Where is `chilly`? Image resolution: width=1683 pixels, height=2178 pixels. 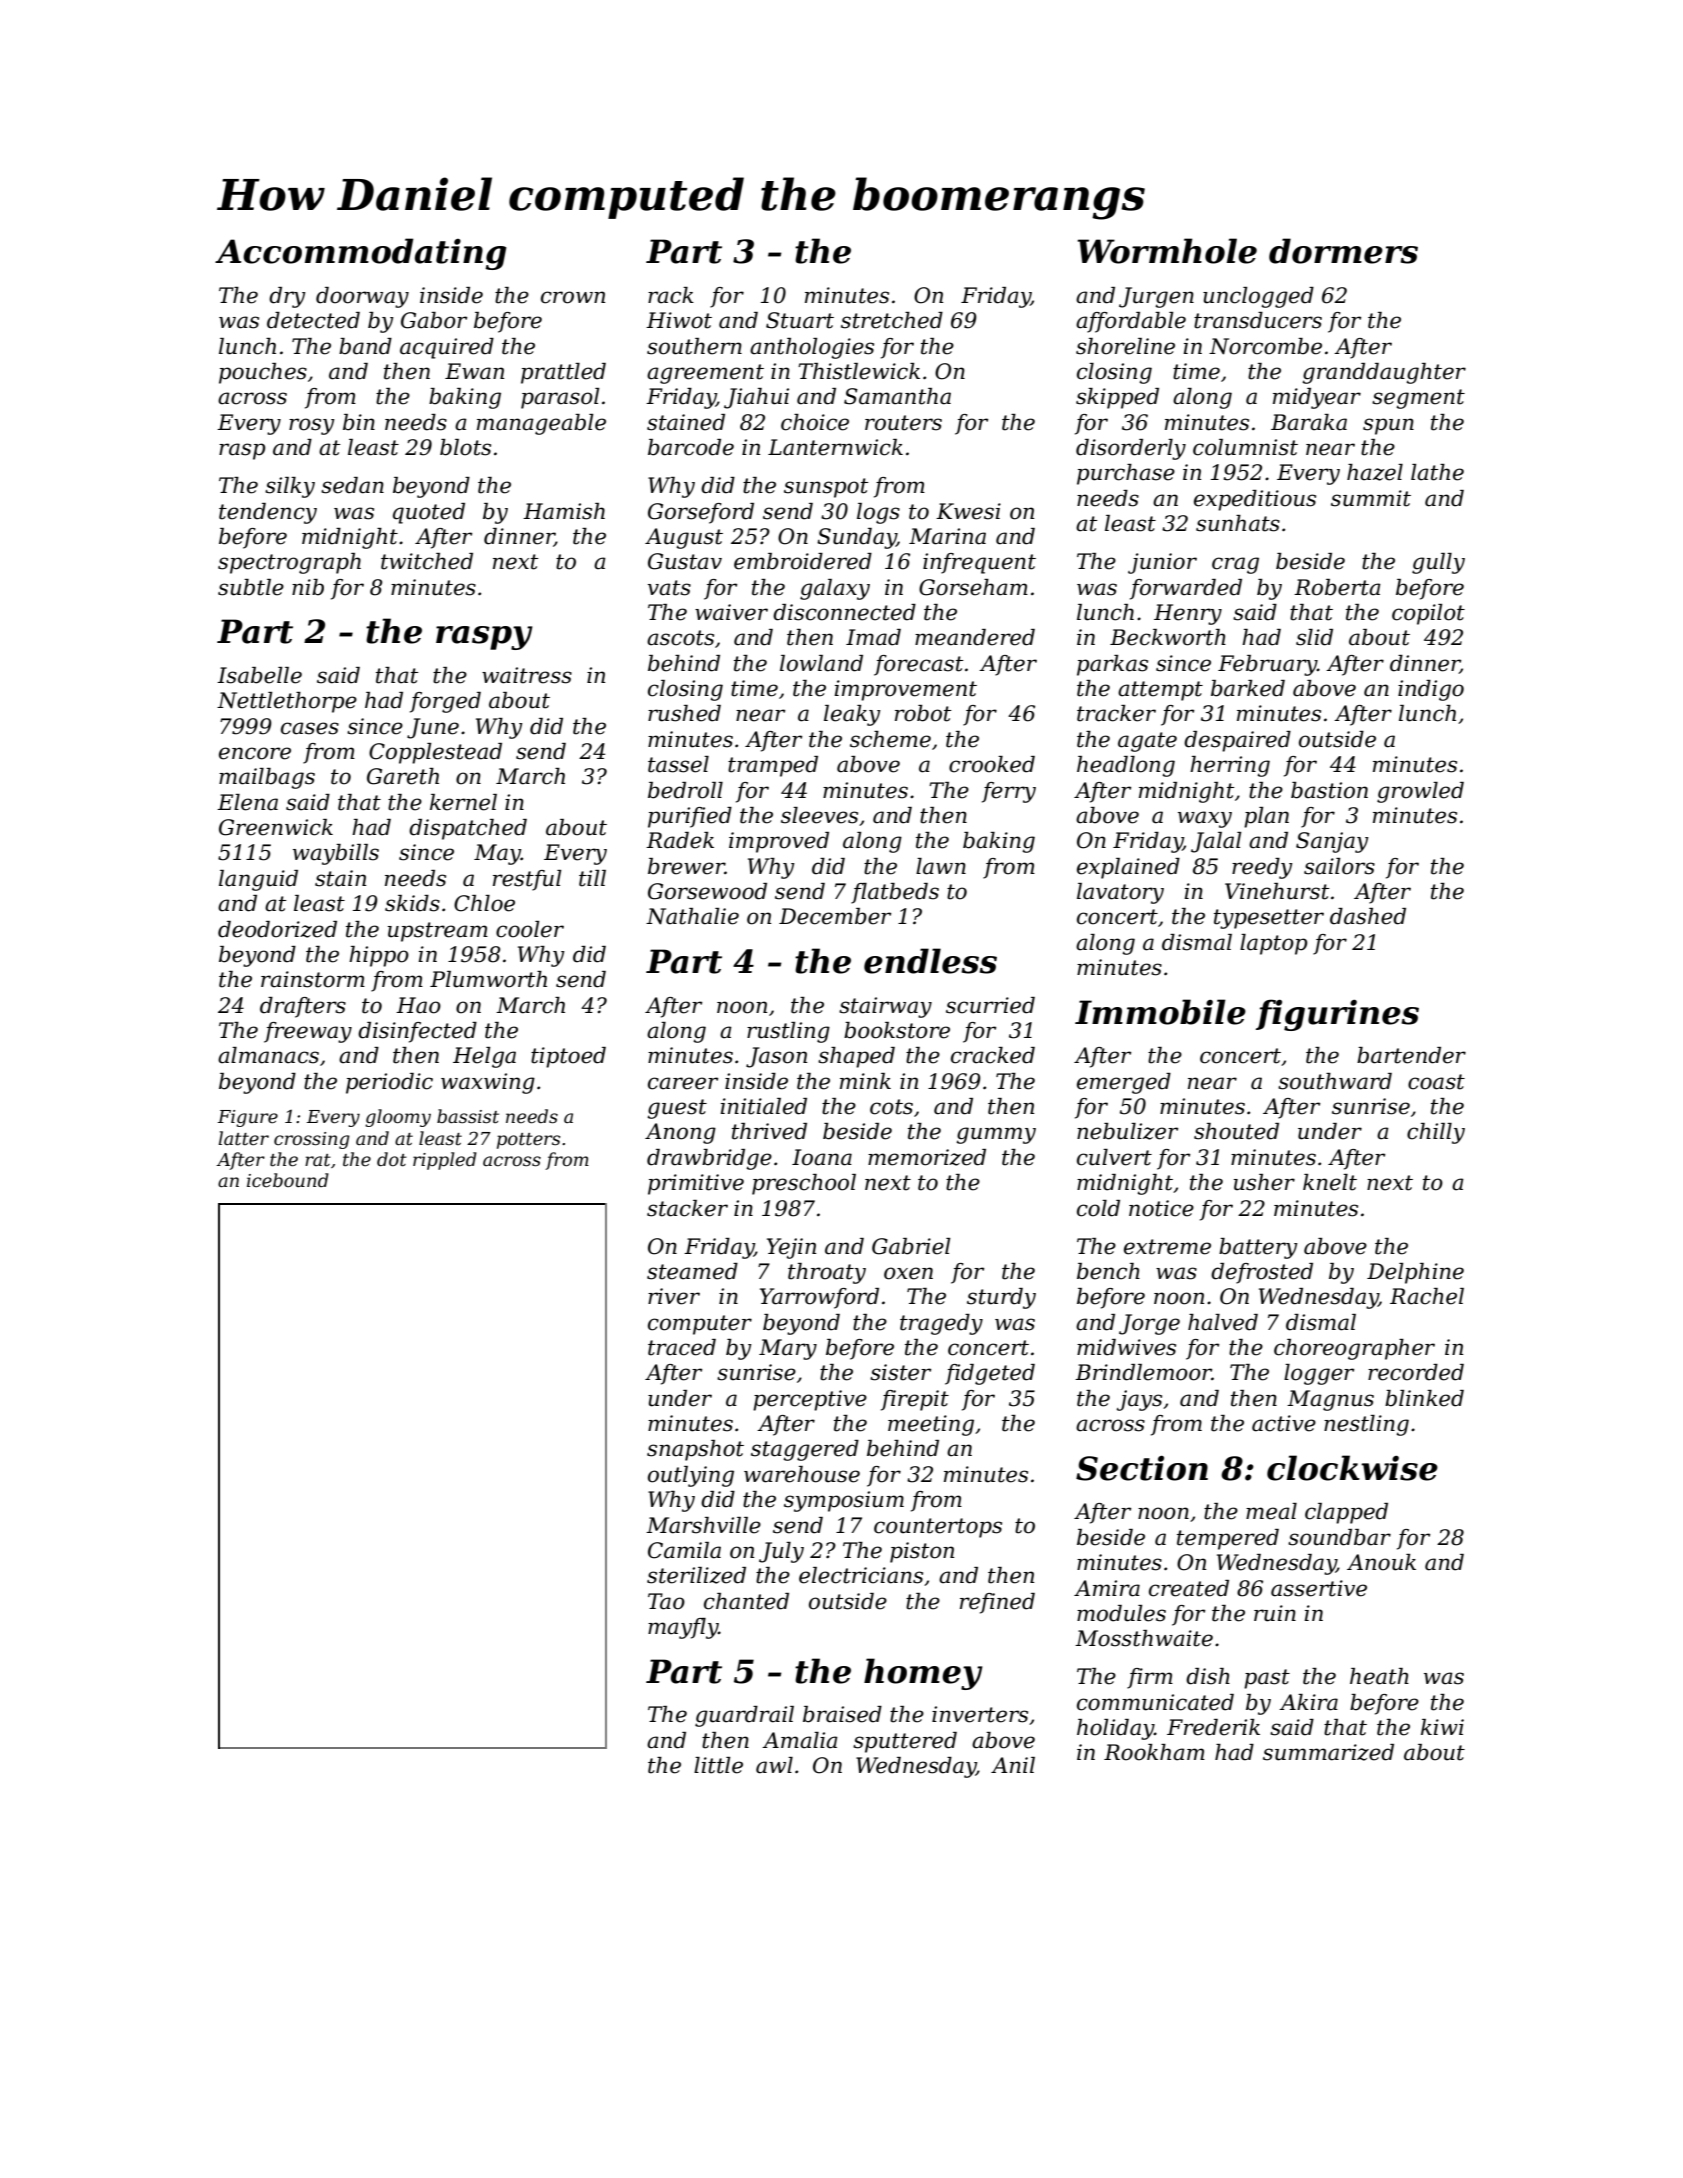 chilly is located at coordinates (1436, 1133).
